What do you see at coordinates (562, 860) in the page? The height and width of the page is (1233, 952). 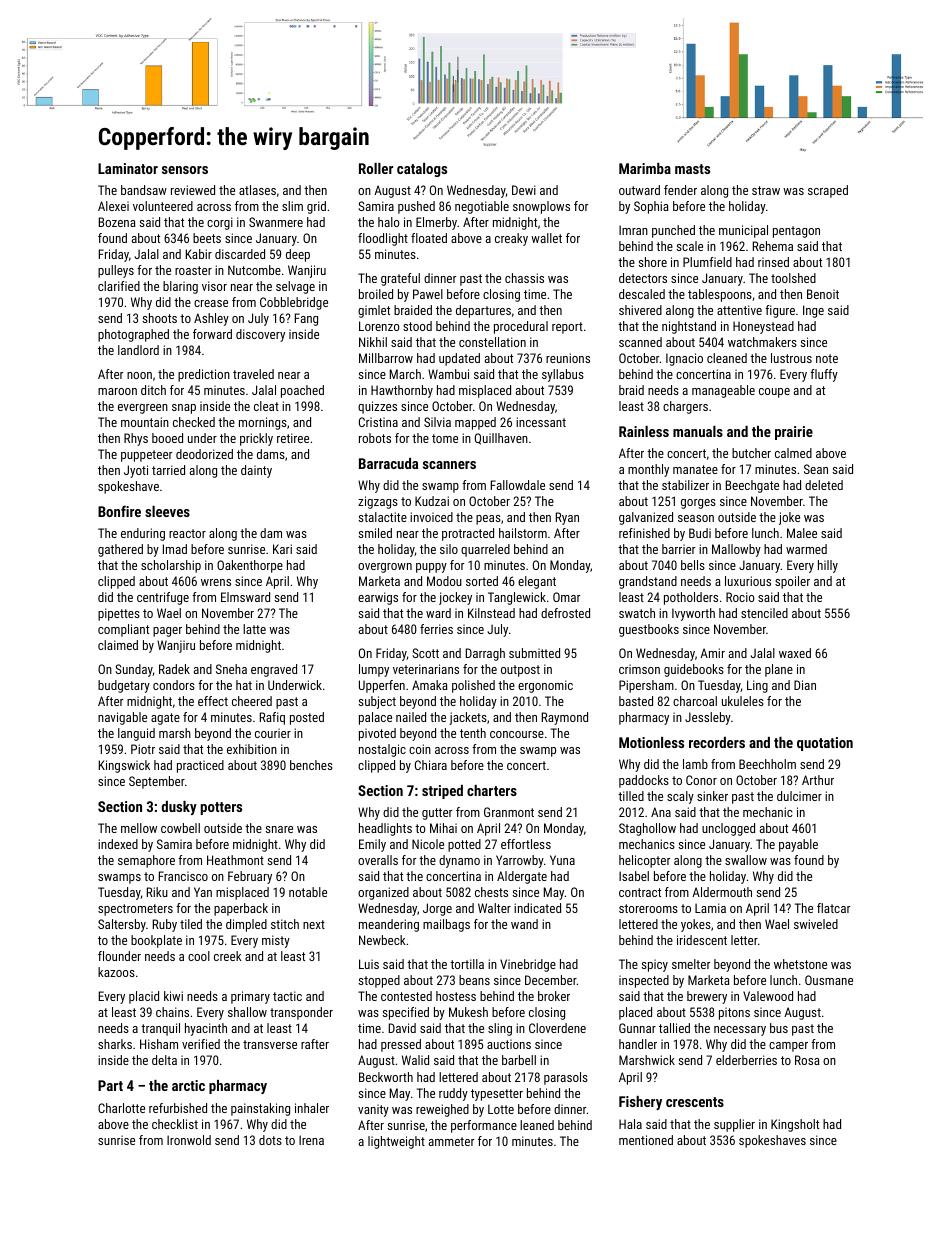 I see `Yuna` at bounding box center [562, 860].
